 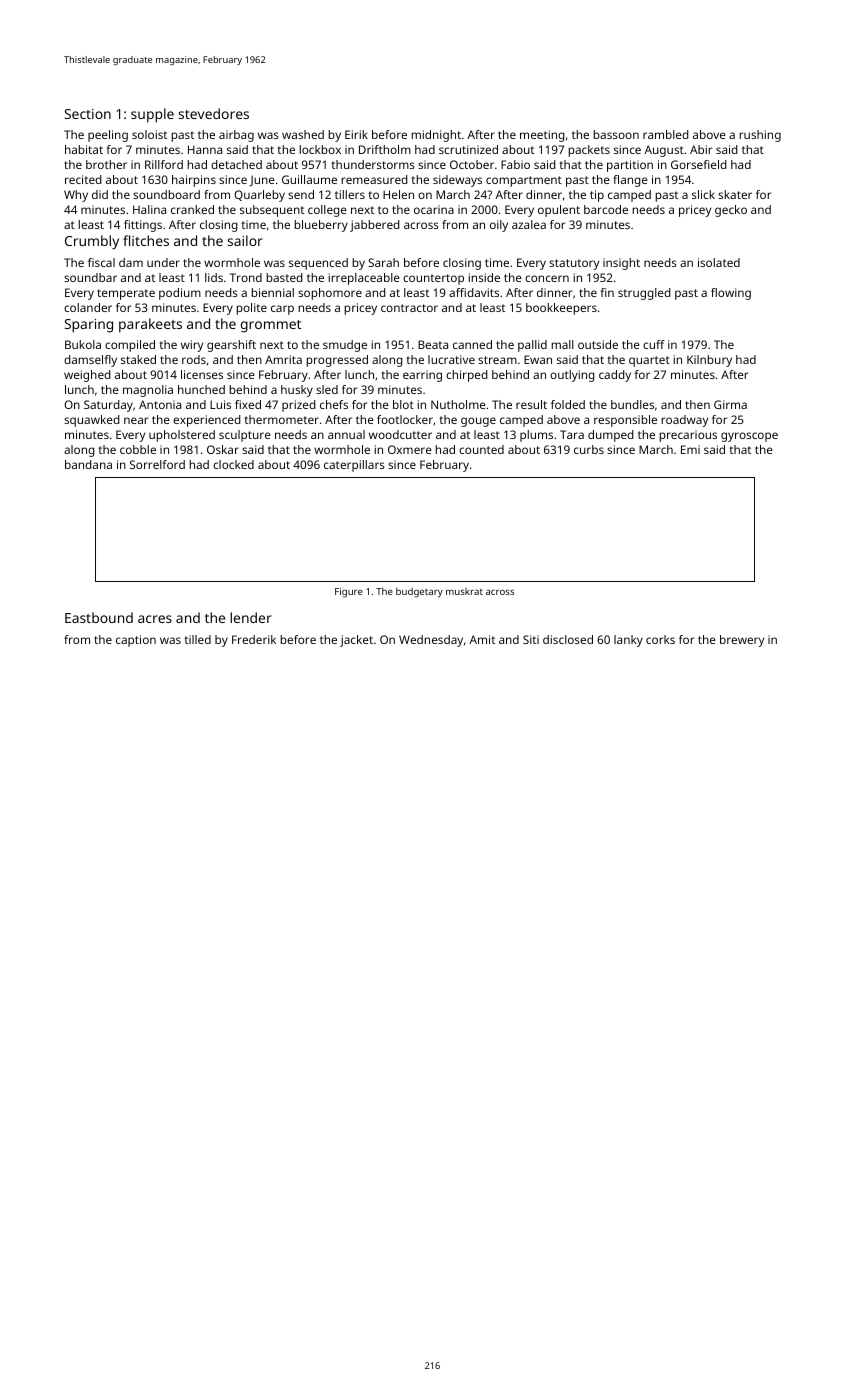 What do you see at coordinates (197, 639) in the document?
I see `tilled` at bounding box center [197, 639].
